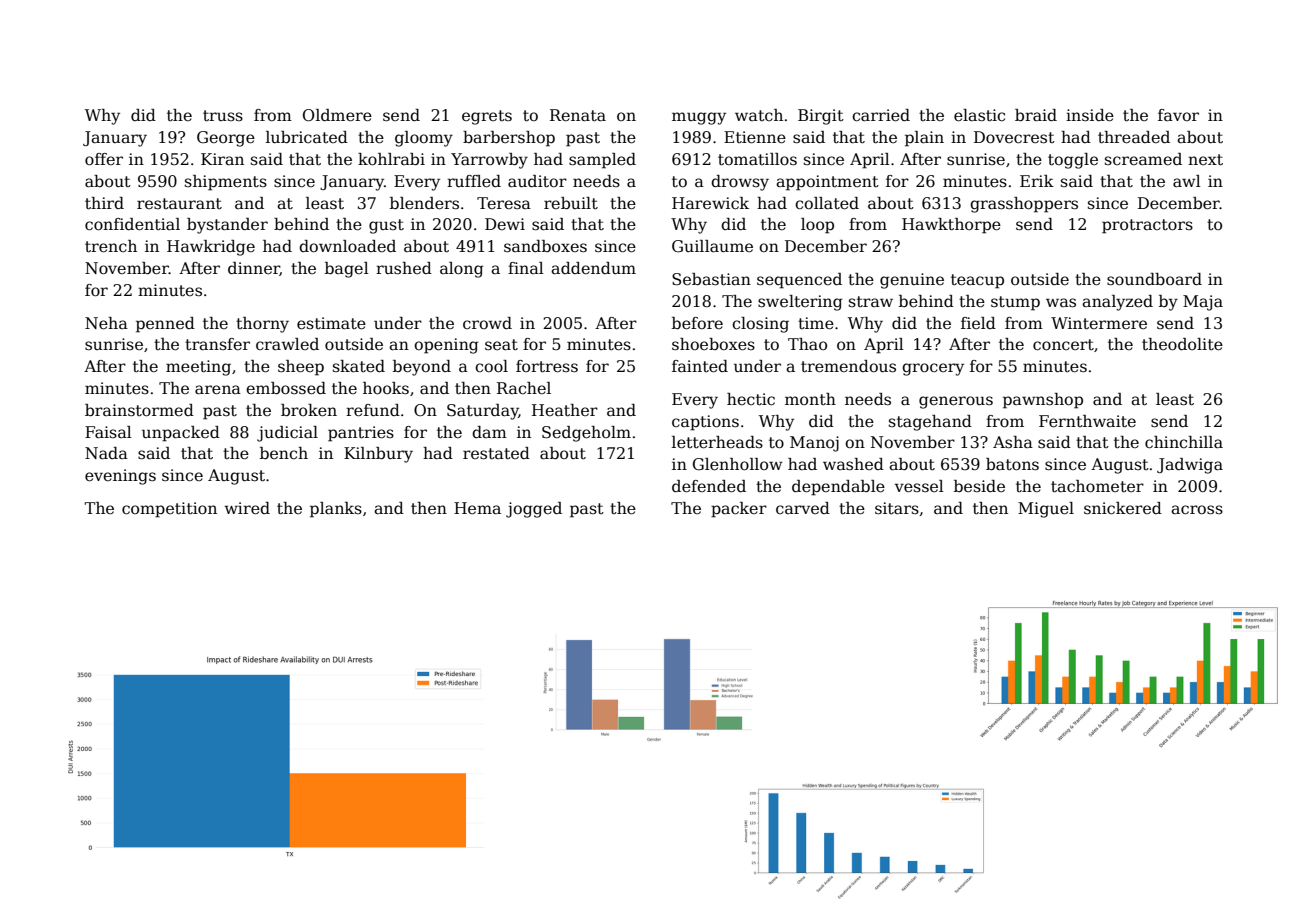 The image size is (1308, 924). I want to click on Jadwiga, so click(1190, 466).
